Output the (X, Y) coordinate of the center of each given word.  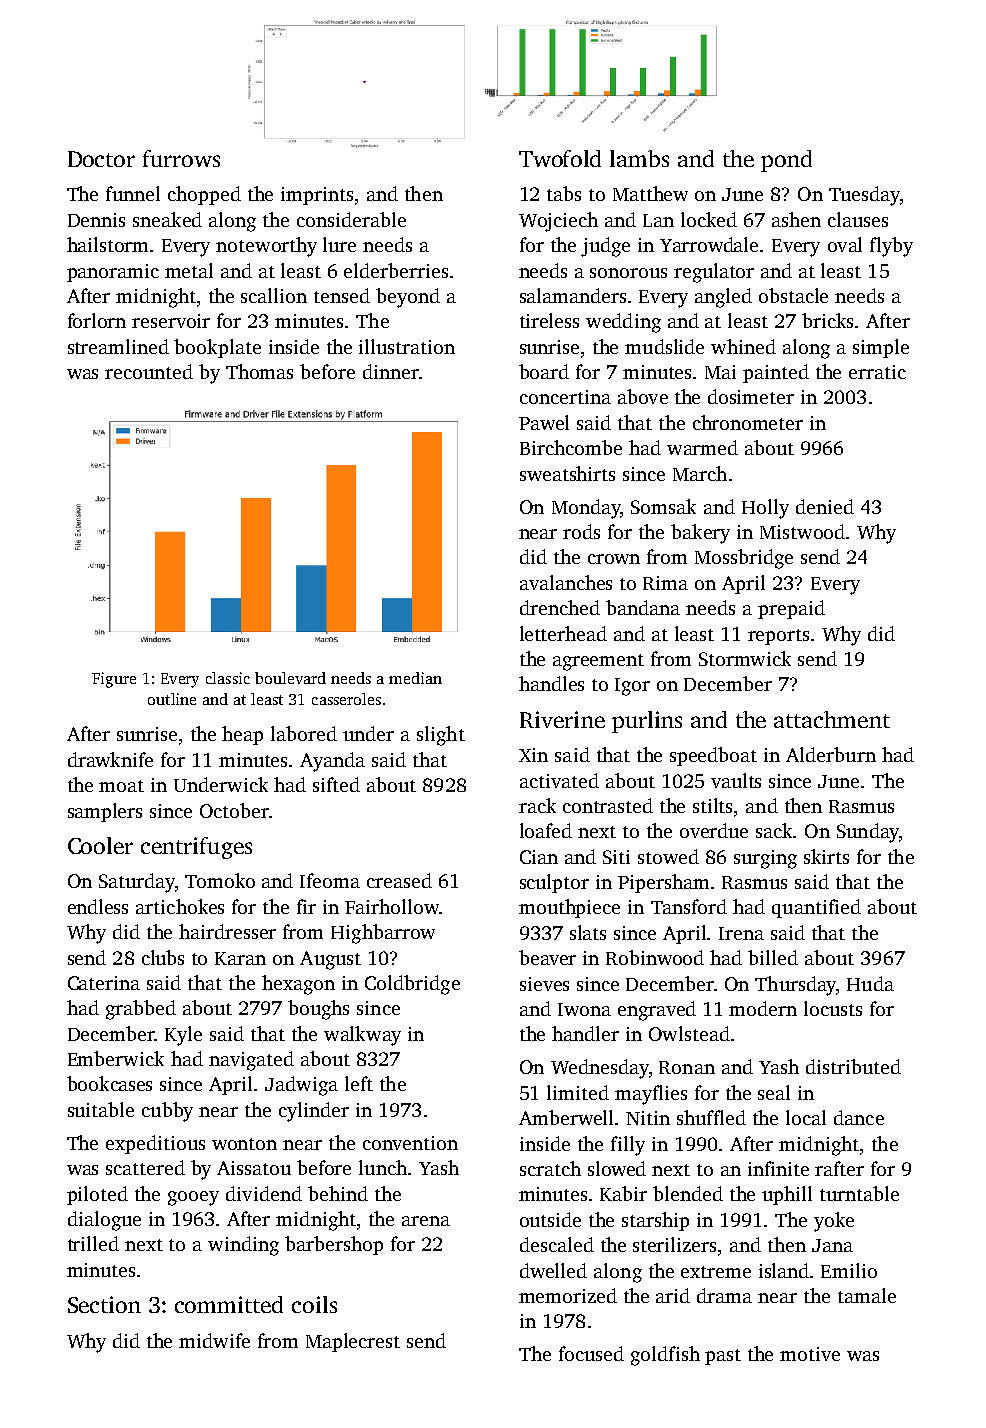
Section (104, 1304)
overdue (714, 830)
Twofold (560, 158)
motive (810, 1354)
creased (399, 880)
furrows (181, 158)
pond (786, 161)
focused (591, 1353)
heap (242, 735)
